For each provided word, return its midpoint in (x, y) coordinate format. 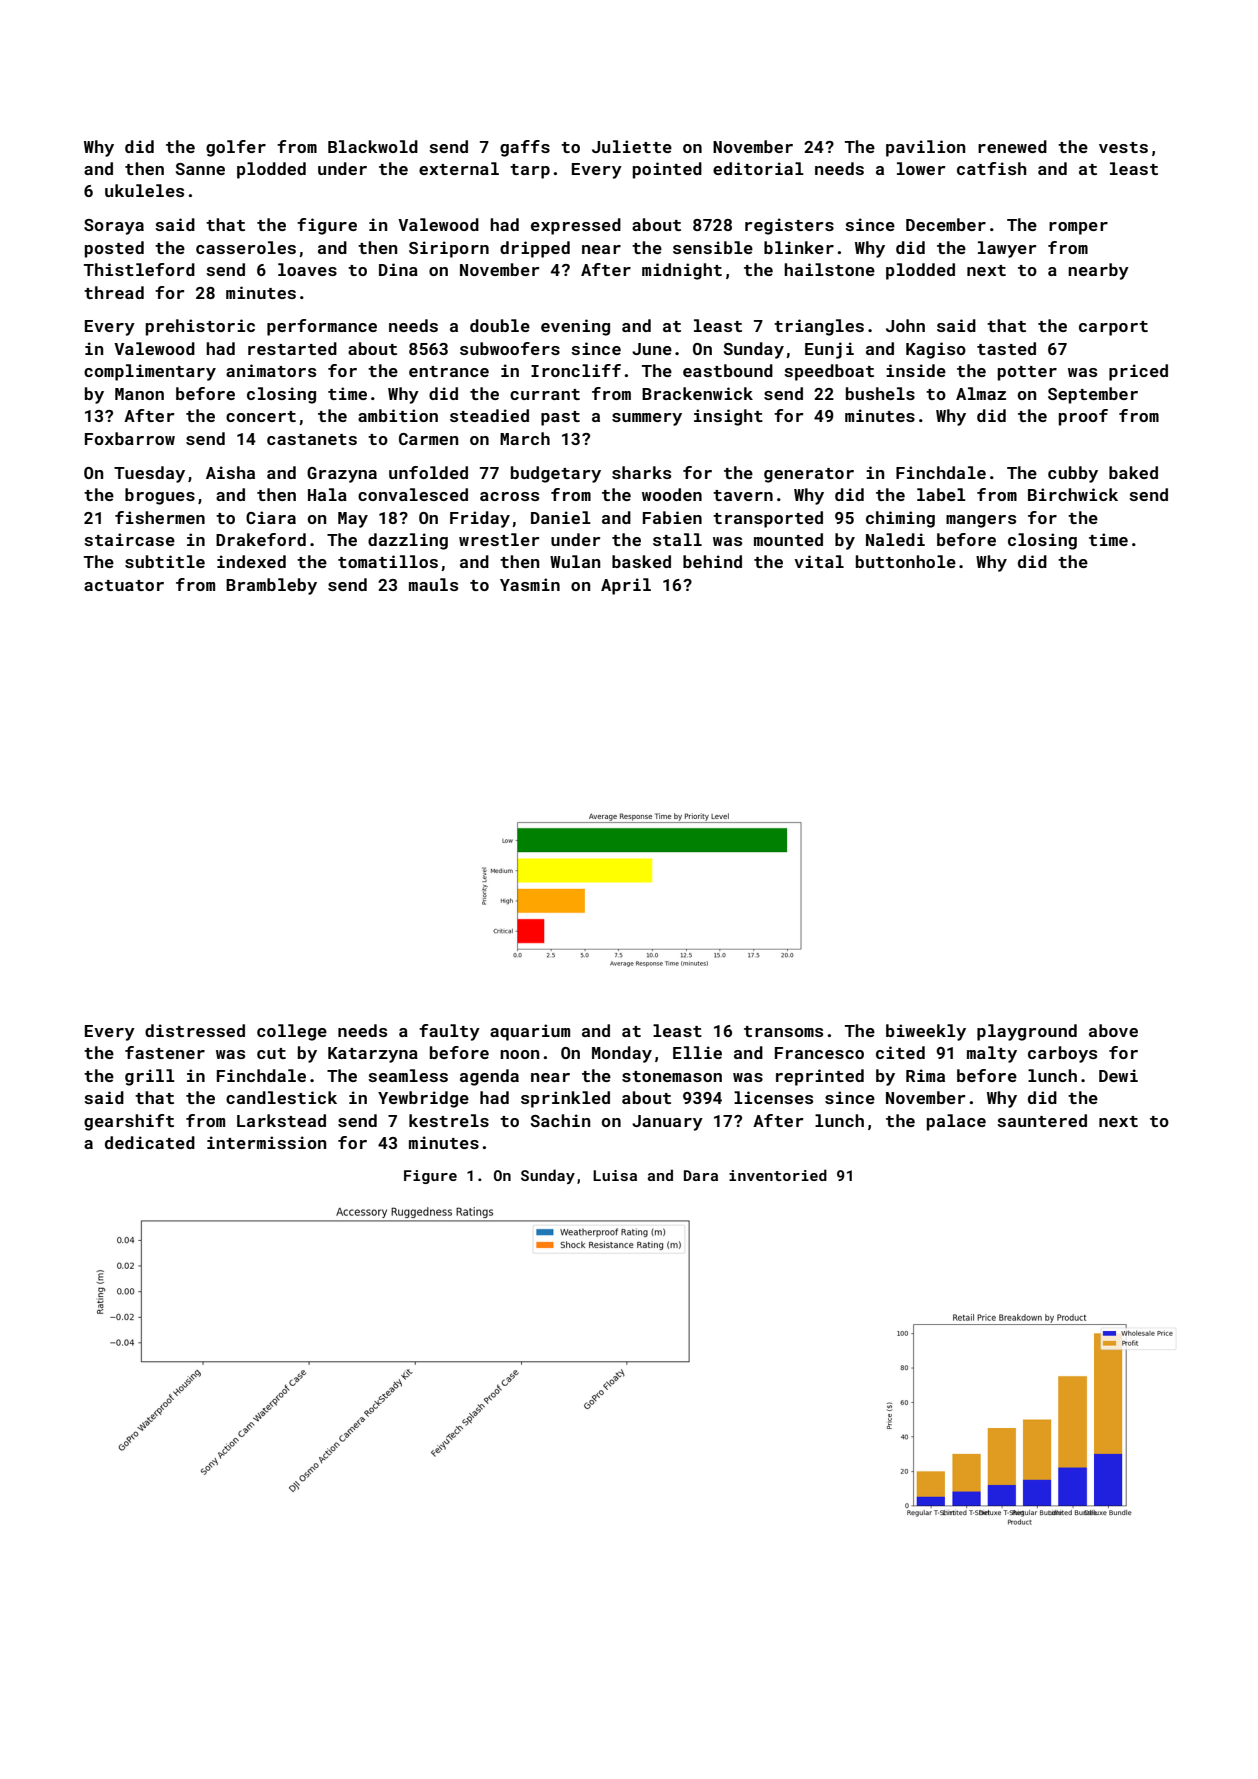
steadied (489, 415)
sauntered (1042, 1120)
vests (1123, 147)
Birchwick (1073, 494)
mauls (433, 584)
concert (261, 416)
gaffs (525, 148)
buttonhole (906, 561)
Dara (701, 1175)
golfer (236, 148)
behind (712, 561)
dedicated (150, 1142)
